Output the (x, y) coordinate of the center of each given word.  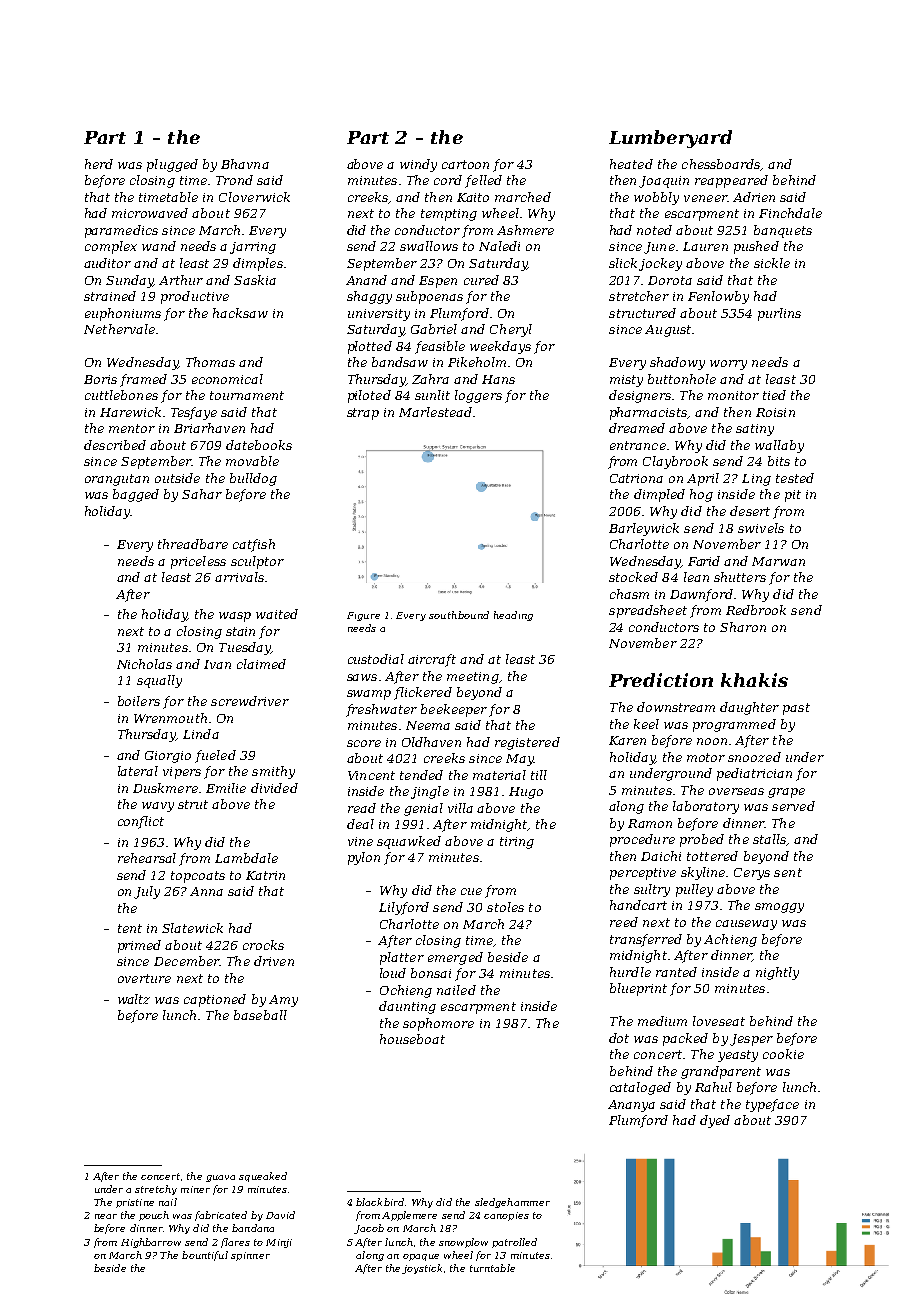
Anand (366, 280)
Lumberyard (670, 139)
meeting (473, 678)
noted (654, 230)
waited (277, 614)
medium (662, 1021)
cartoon (465, 164)
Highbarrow (151, 1243)
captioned (215, 1000)
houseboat (412, 1039)
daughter (749, 708)
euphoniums (123, 314)
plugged (172, 165)
